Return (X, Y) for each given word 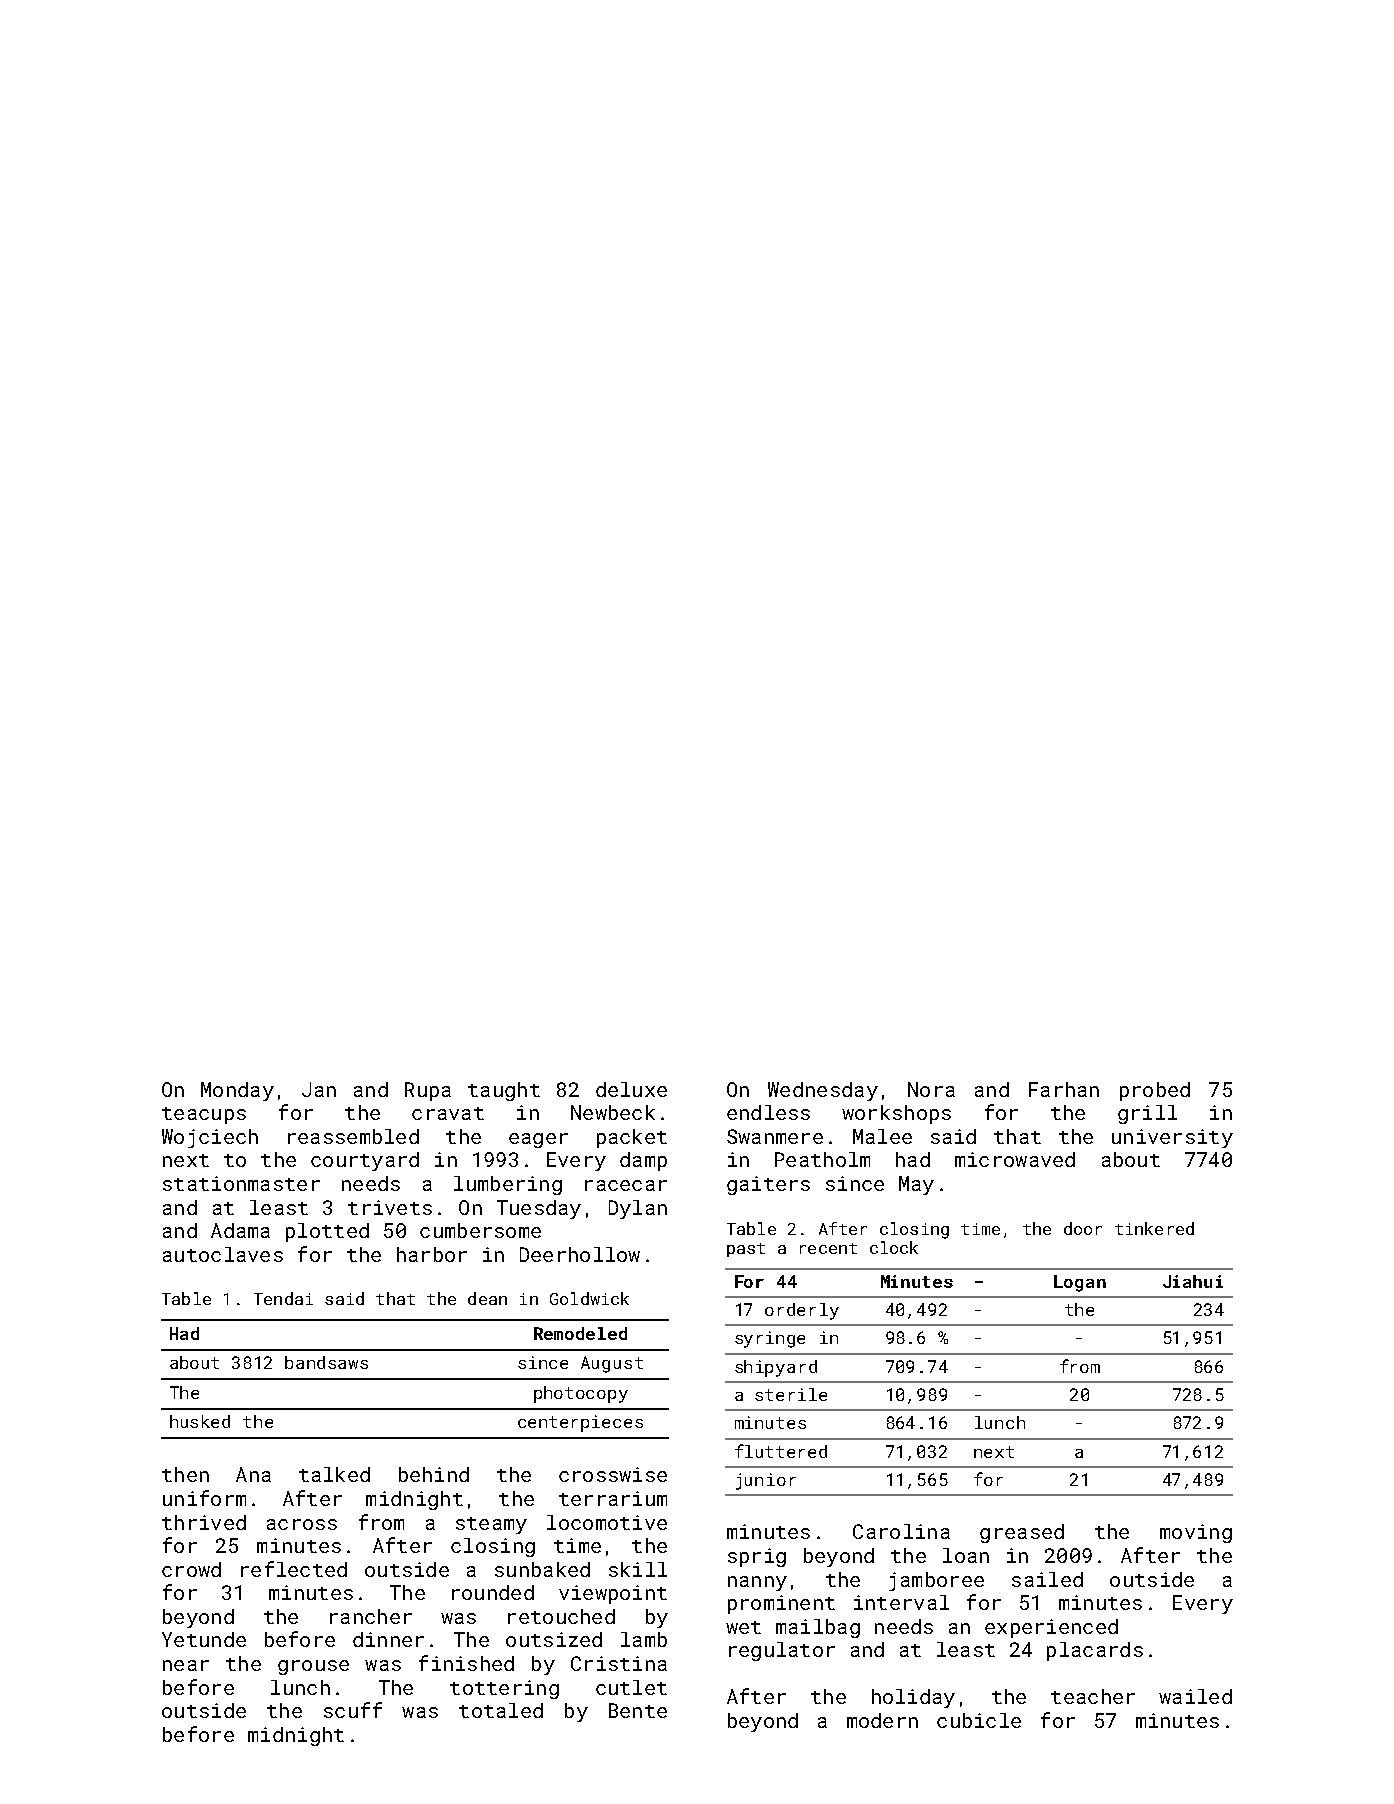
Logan (1080, 1283)
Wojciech (210, 1138)
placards (1095, 1651)
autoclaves (223, 1254)
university (1172, 1138)
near (186, 1665)
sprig (757, 1557)
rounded (493, 1592)
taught (504, 1091)
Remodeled (580, 1333)
